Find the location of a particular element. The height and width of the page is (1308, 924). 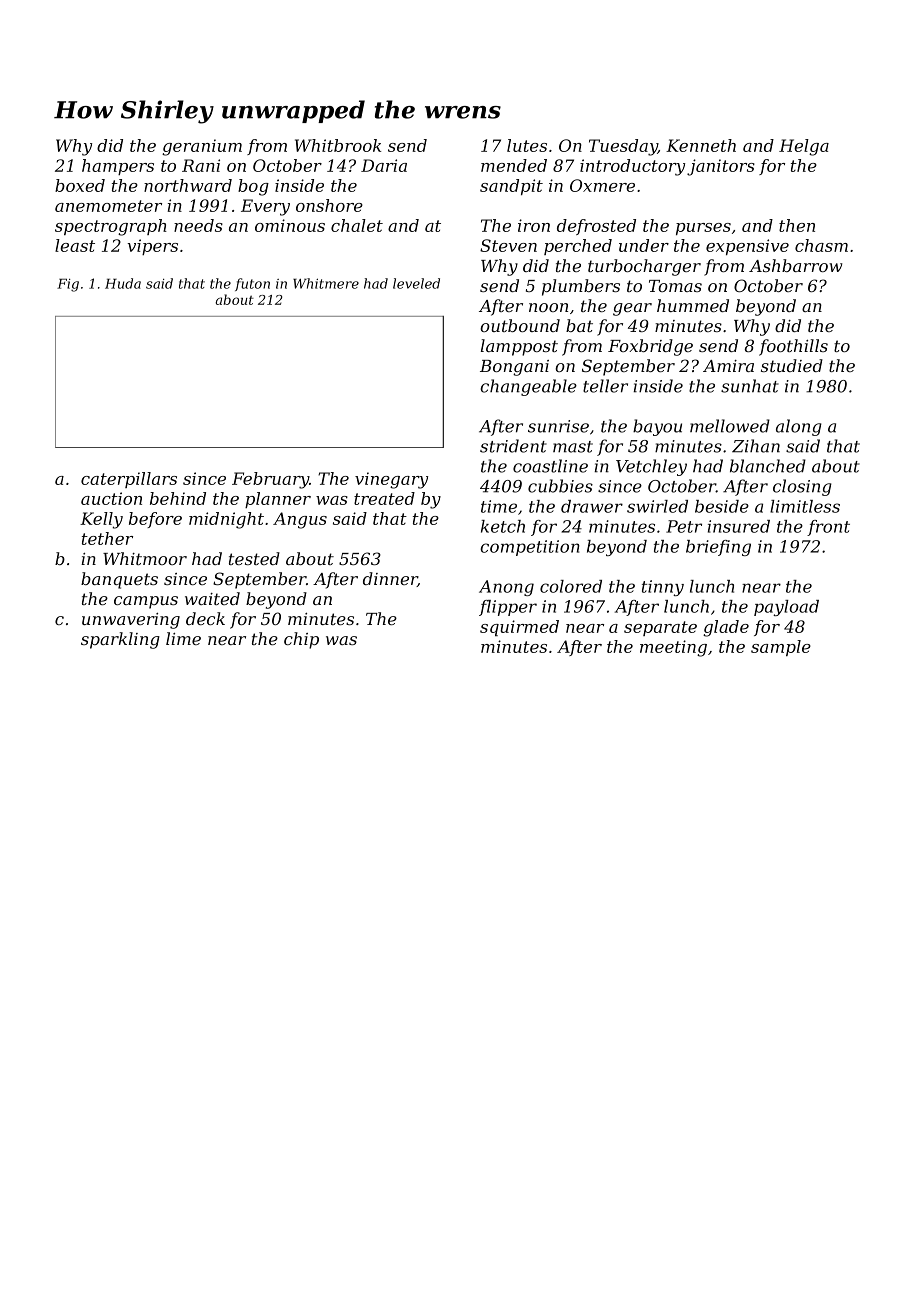

chip is located at coordinates (301, 640).
